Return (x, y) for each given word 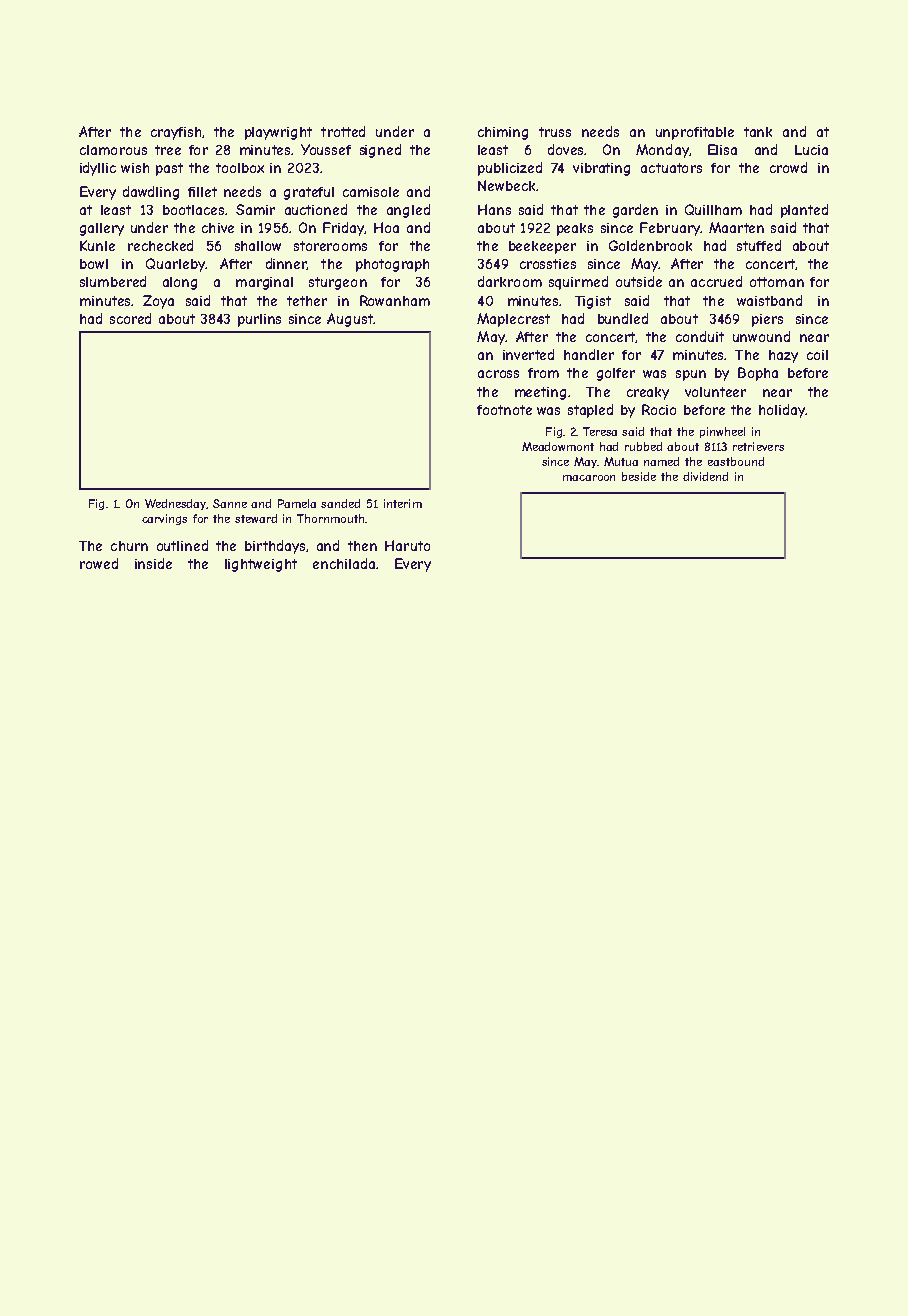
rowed (99, 563)
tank (758, 132)
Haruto (407, 545)
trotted (343, 131)
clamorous (113, 150)
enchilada (344, 563)
